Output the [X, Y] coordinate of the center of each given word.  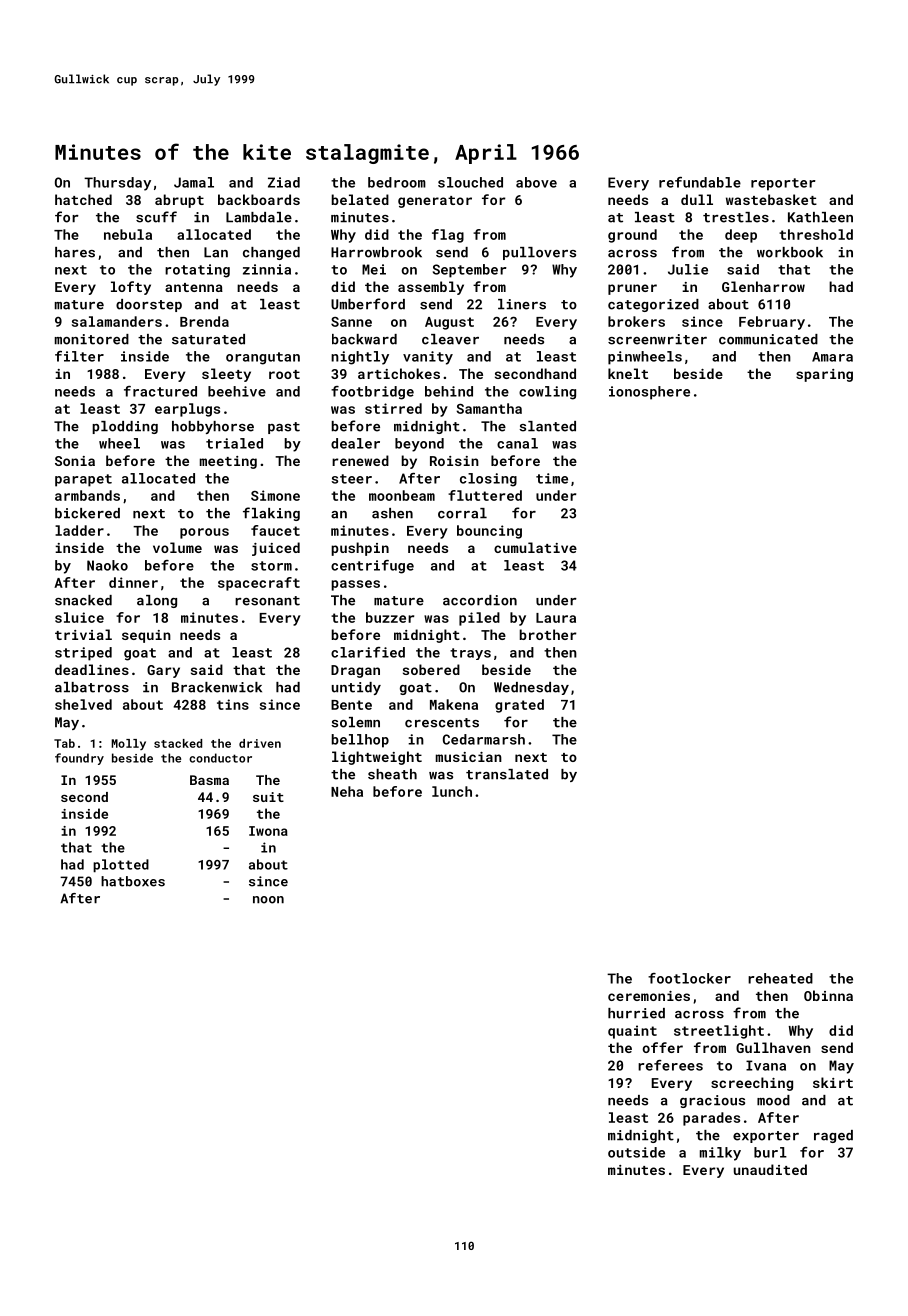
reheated [780, 978]
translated [507, 774]
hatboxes [133, 881]
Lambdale [259, 217]
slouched [470, 182]
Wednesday [531, 688]
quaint [632, 1032]
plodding [125, 427]
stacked [178, 743]
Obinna [828, 995]
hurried [636, 1013]
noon [268, 900]
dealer [355, 443]
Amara [832, 357]
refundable [700, 182]
